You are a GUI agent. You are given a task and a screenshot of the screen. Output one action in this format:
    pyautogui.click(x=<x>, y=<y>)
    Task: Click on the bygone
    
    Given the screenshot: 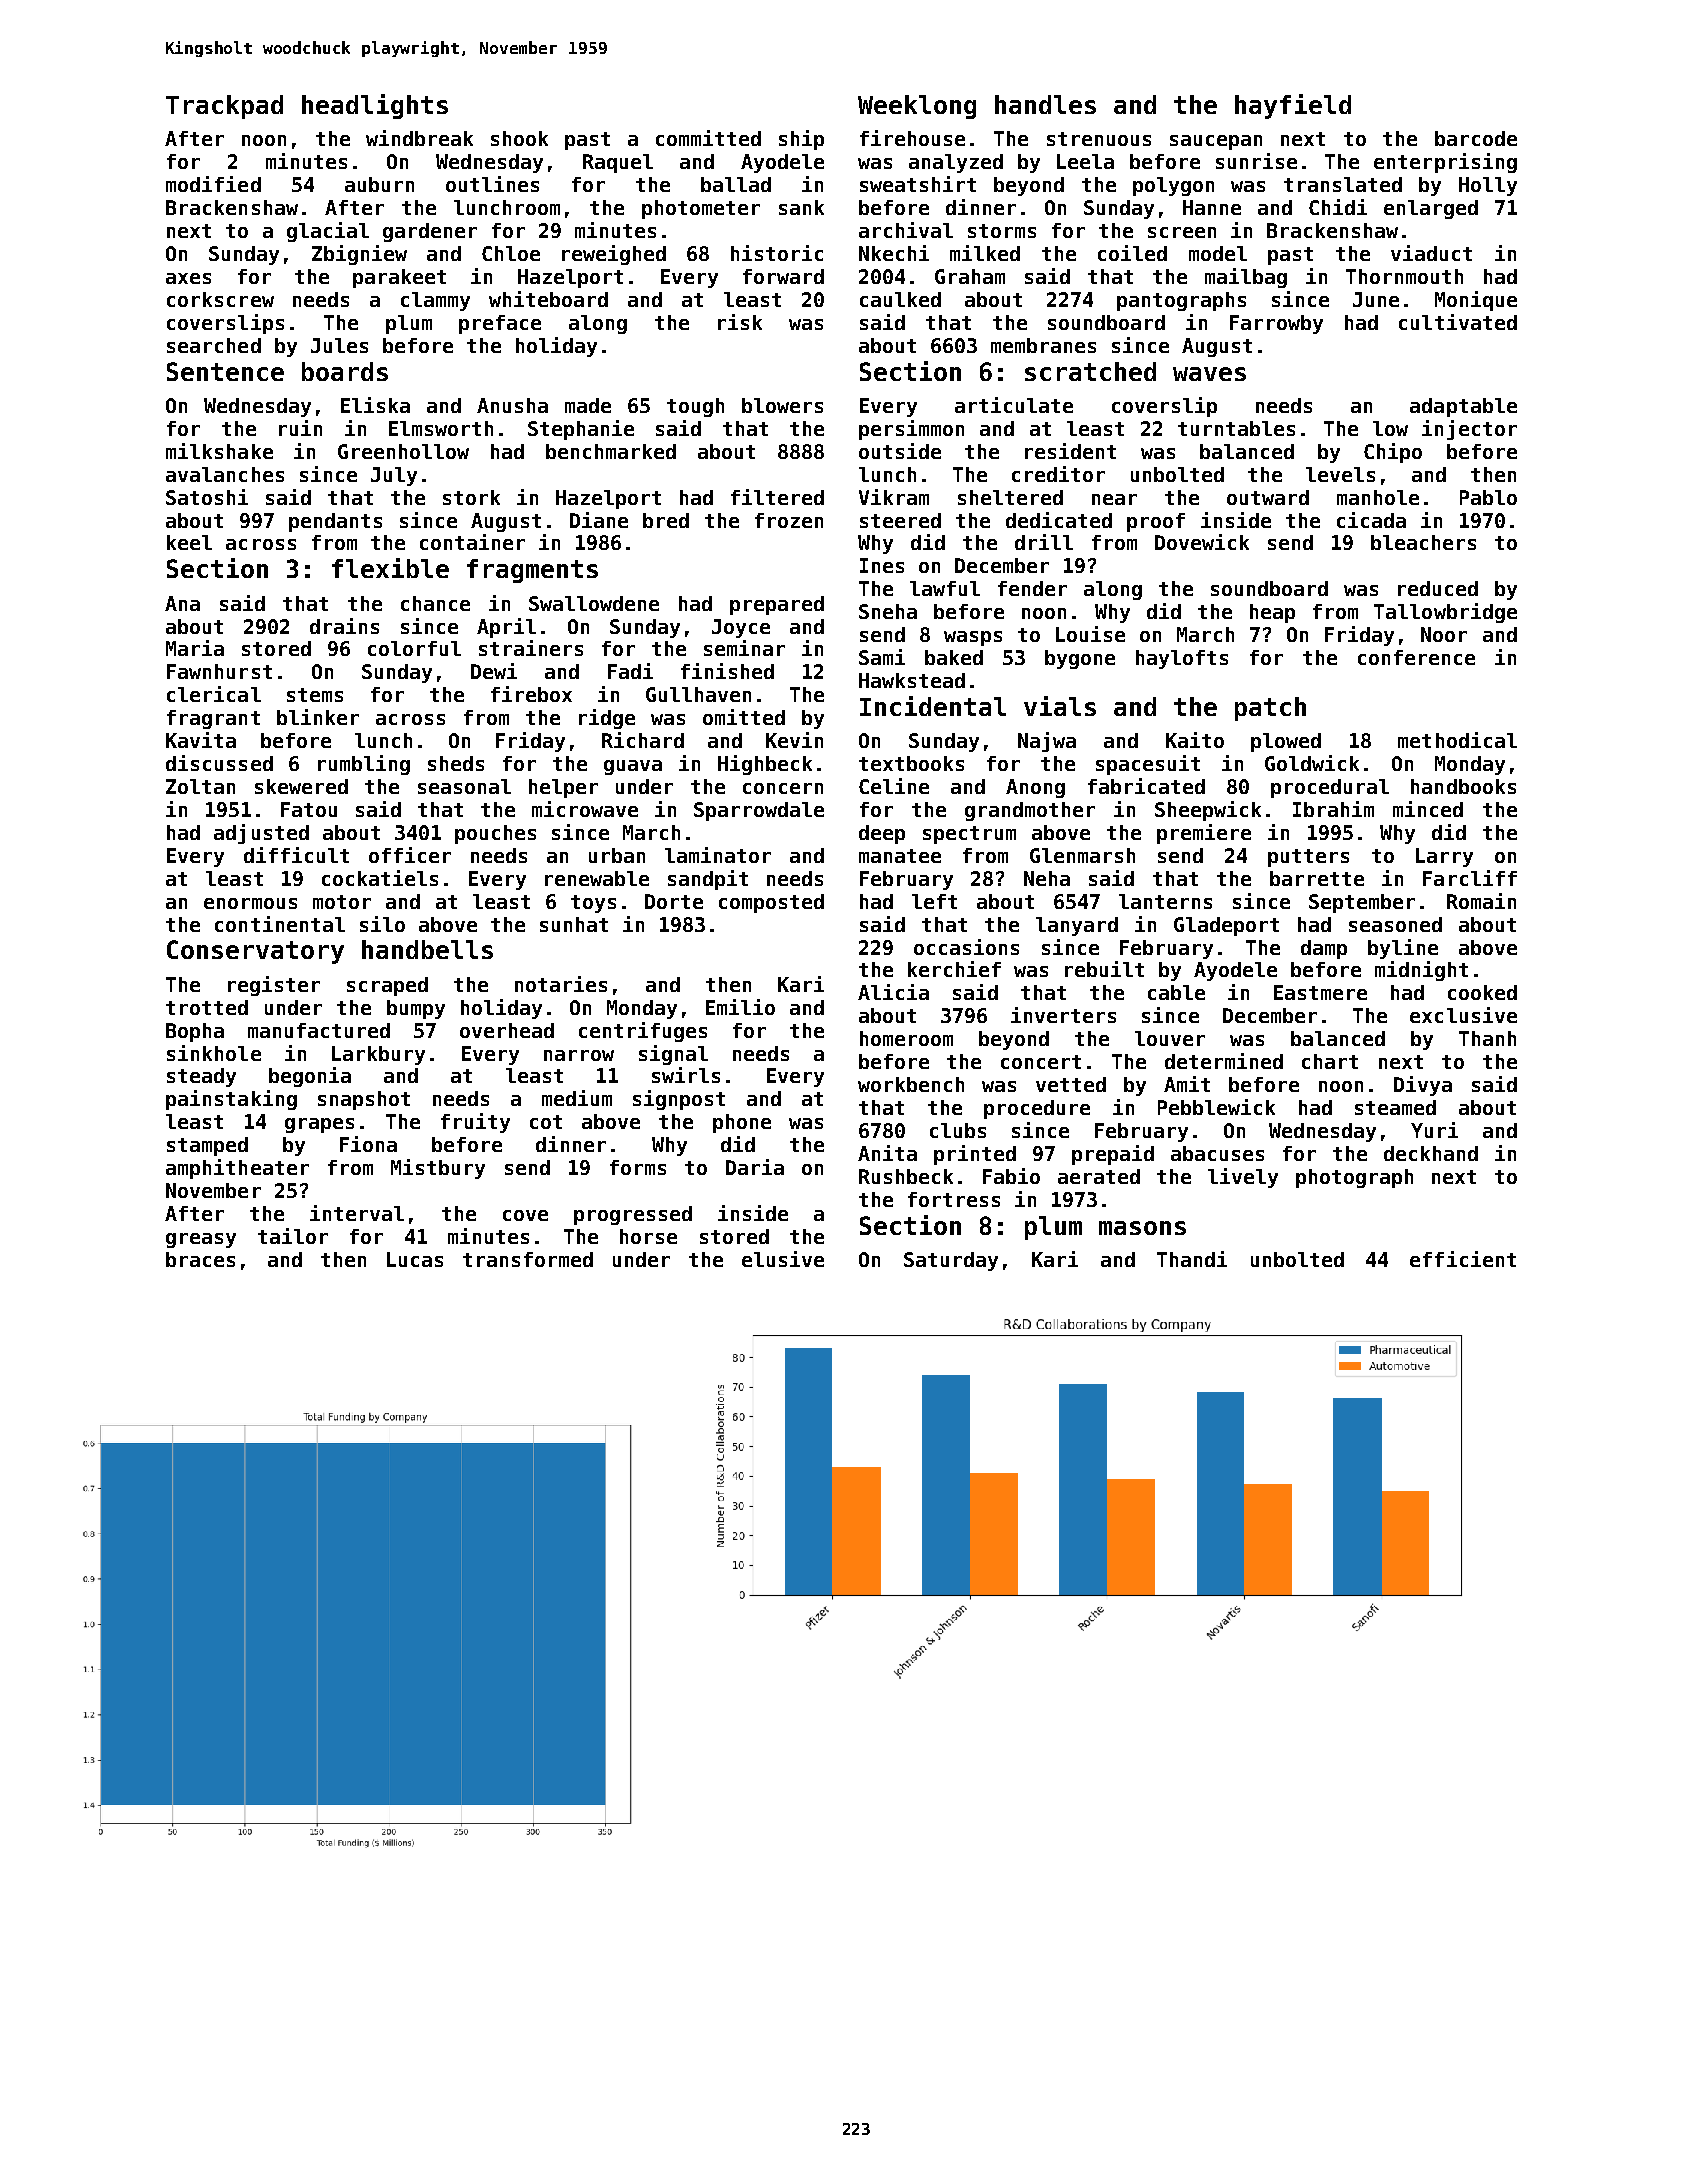 What is the action you would take?
    pyautogui.click(x=1080, y=659)
